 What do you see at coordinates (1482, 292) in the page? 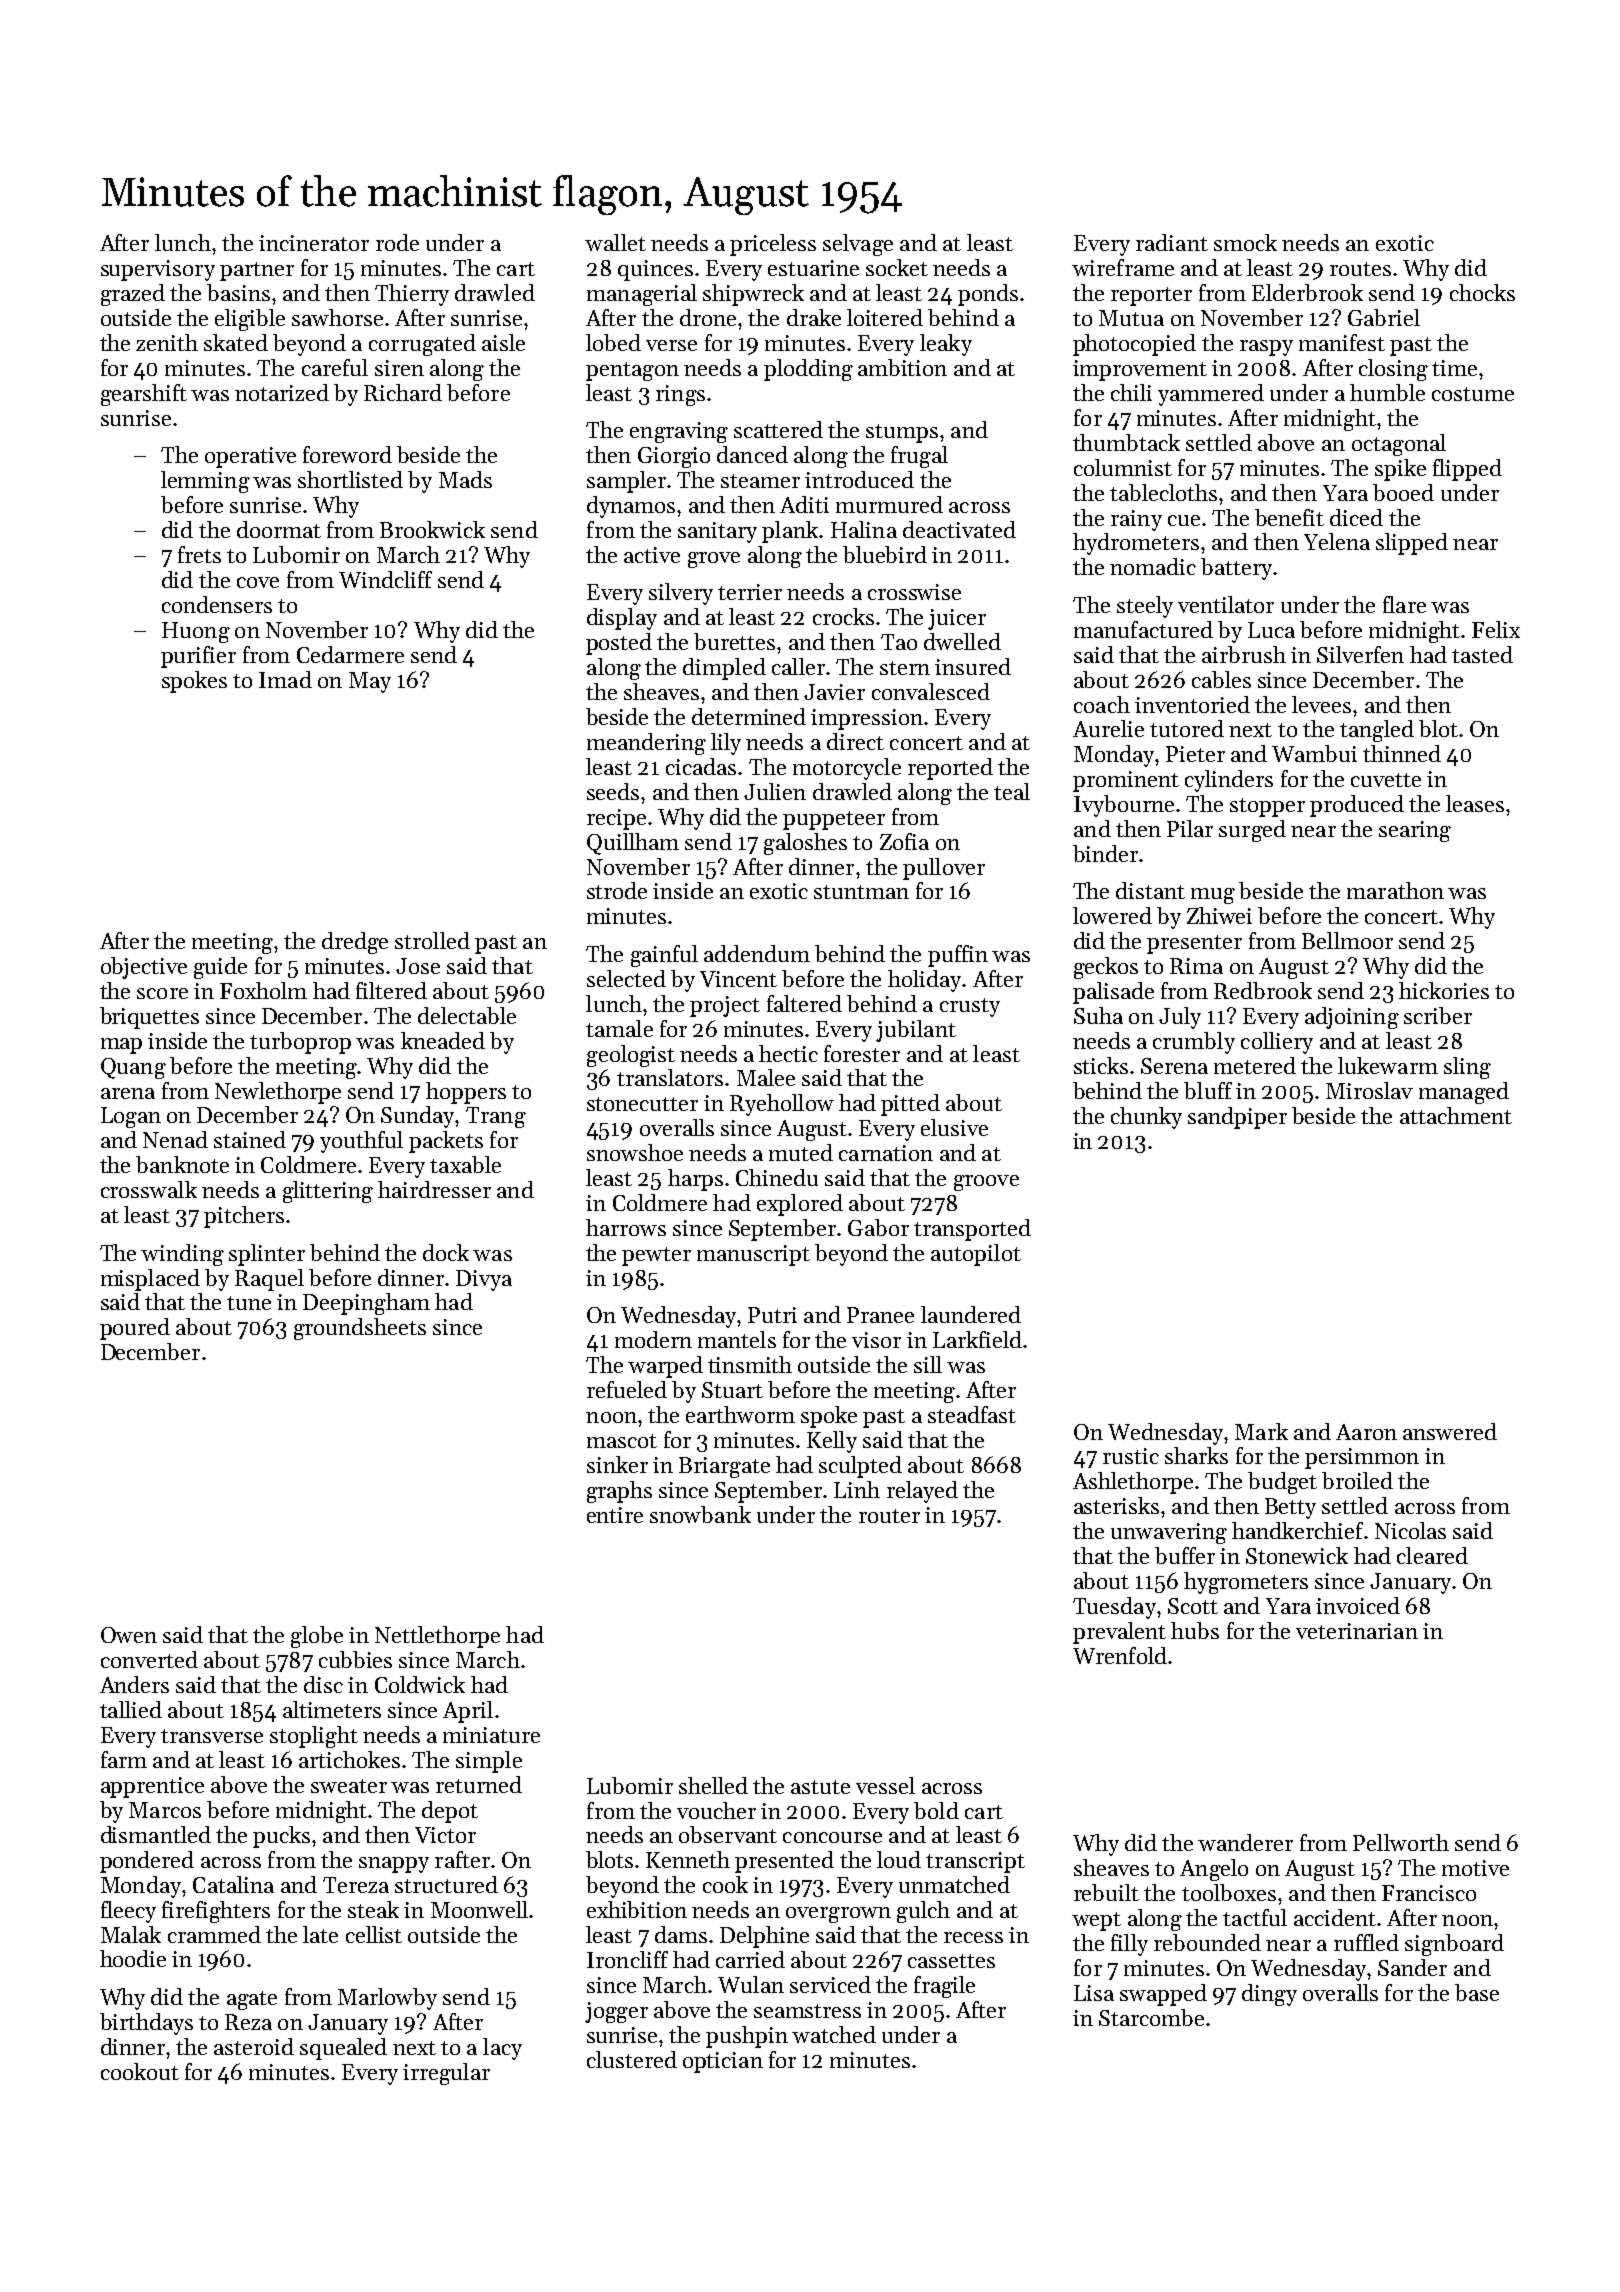
I see `chocks` at bounding box center [1482, 292].
